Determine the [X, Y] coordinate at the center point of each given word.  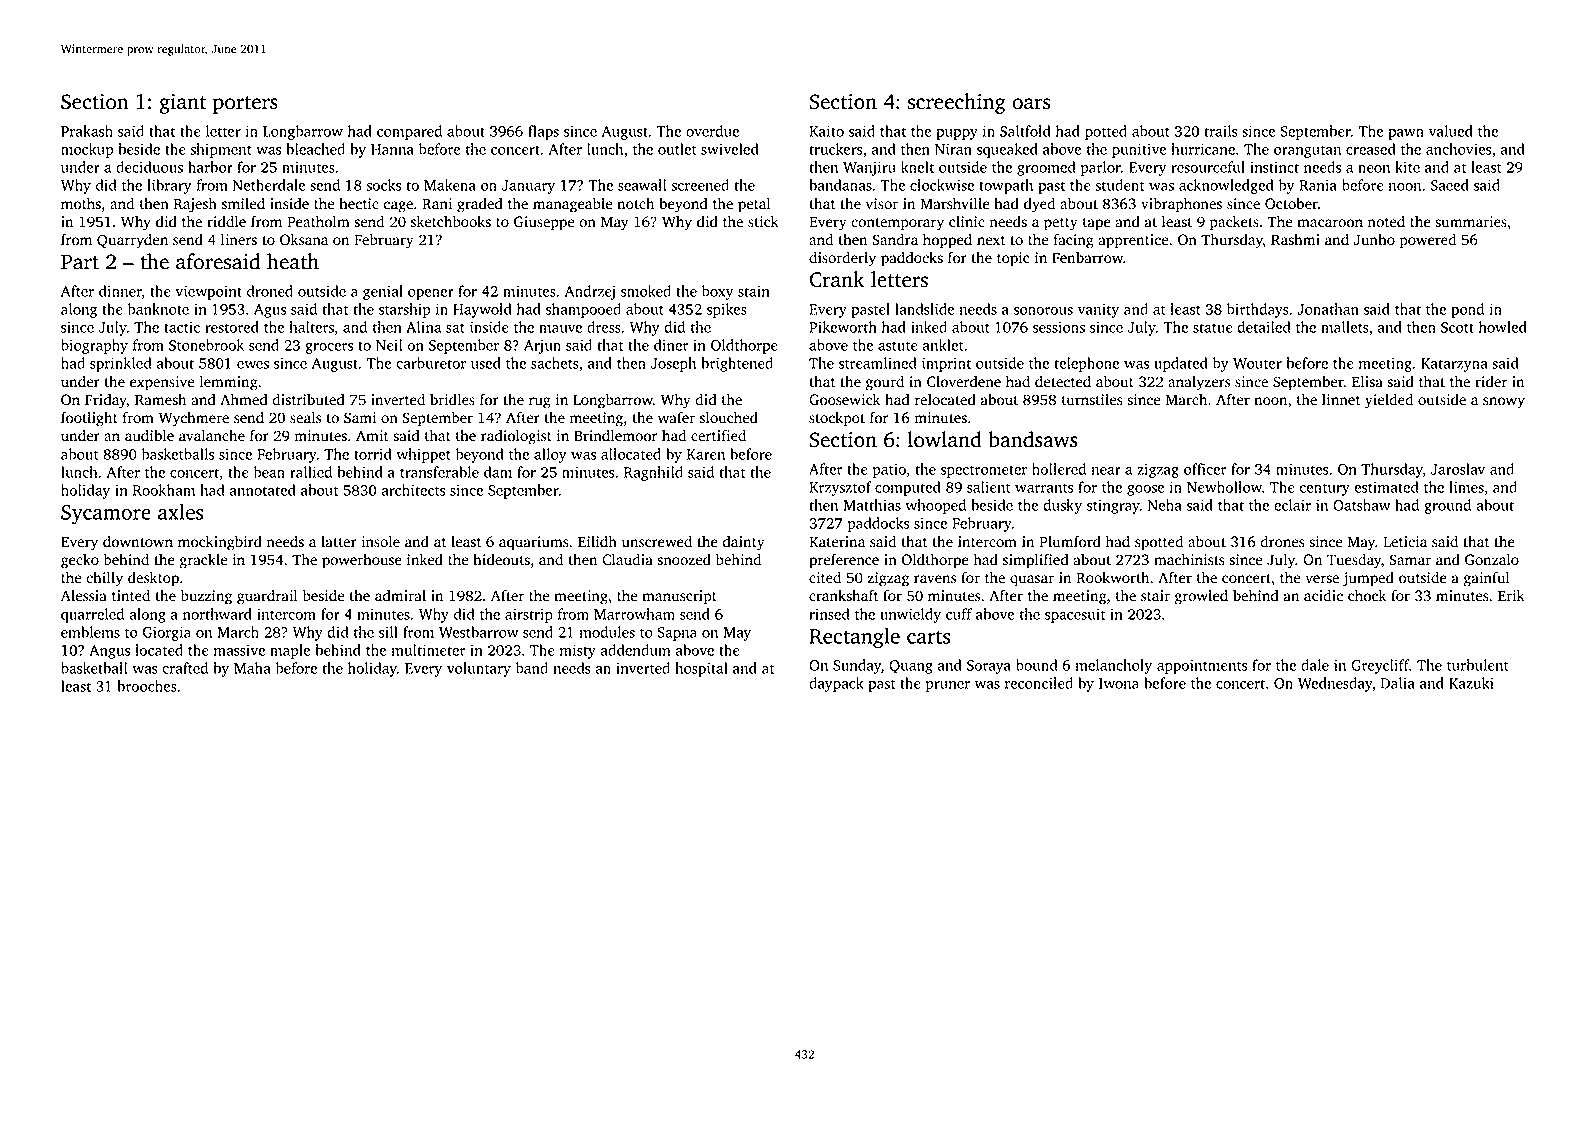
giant [182, 104]
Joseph [673, 364]
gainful [1487, 579]
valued [1451, 131]
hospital [701, 669]
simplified [1036, 561]
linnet [1341, 400]
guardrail [267, 597]
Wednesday [1335, 684]
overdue [712, 131]
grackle [203, 561]
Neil [389, 345]
